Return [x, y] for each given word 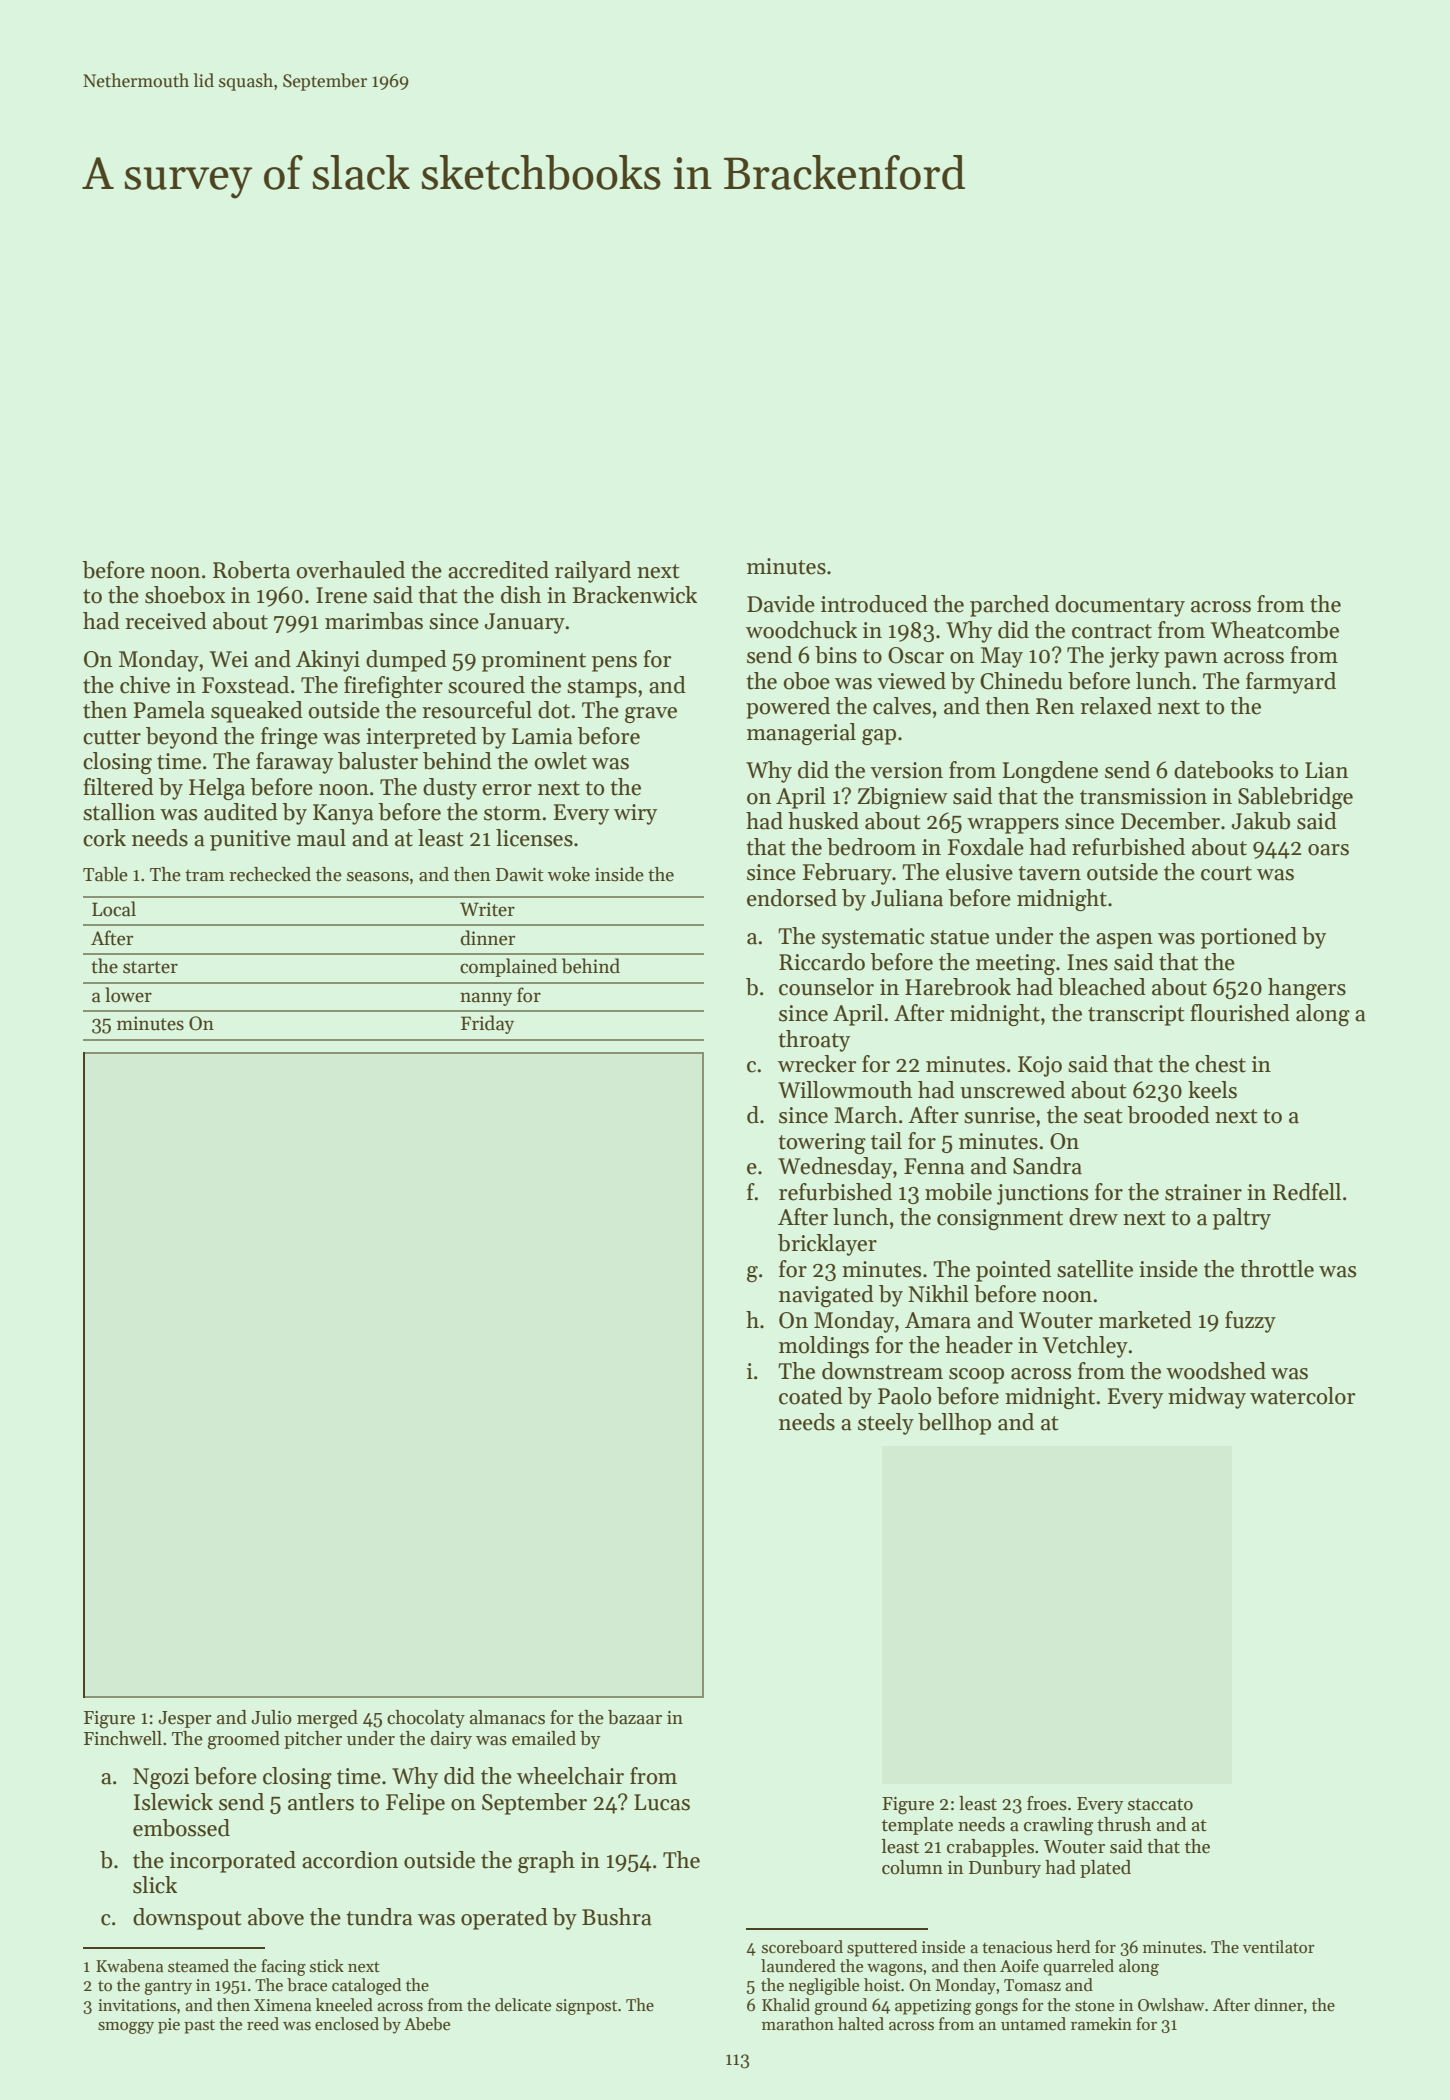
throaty [814, 1041]
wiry [635, 814]
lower [128, 995]
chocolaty [426, 1719]
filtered [118, 787]
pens [614, 664]
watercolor [1303, 1396]
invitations [137, 2005]
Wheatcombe [1275, 630]
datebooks [1223, 770]
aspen [1124, 941]
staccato [1160, 1804]
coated [811, 1396]
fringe [289, 738]
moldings [824, 1347]
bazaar [635, 1717]
